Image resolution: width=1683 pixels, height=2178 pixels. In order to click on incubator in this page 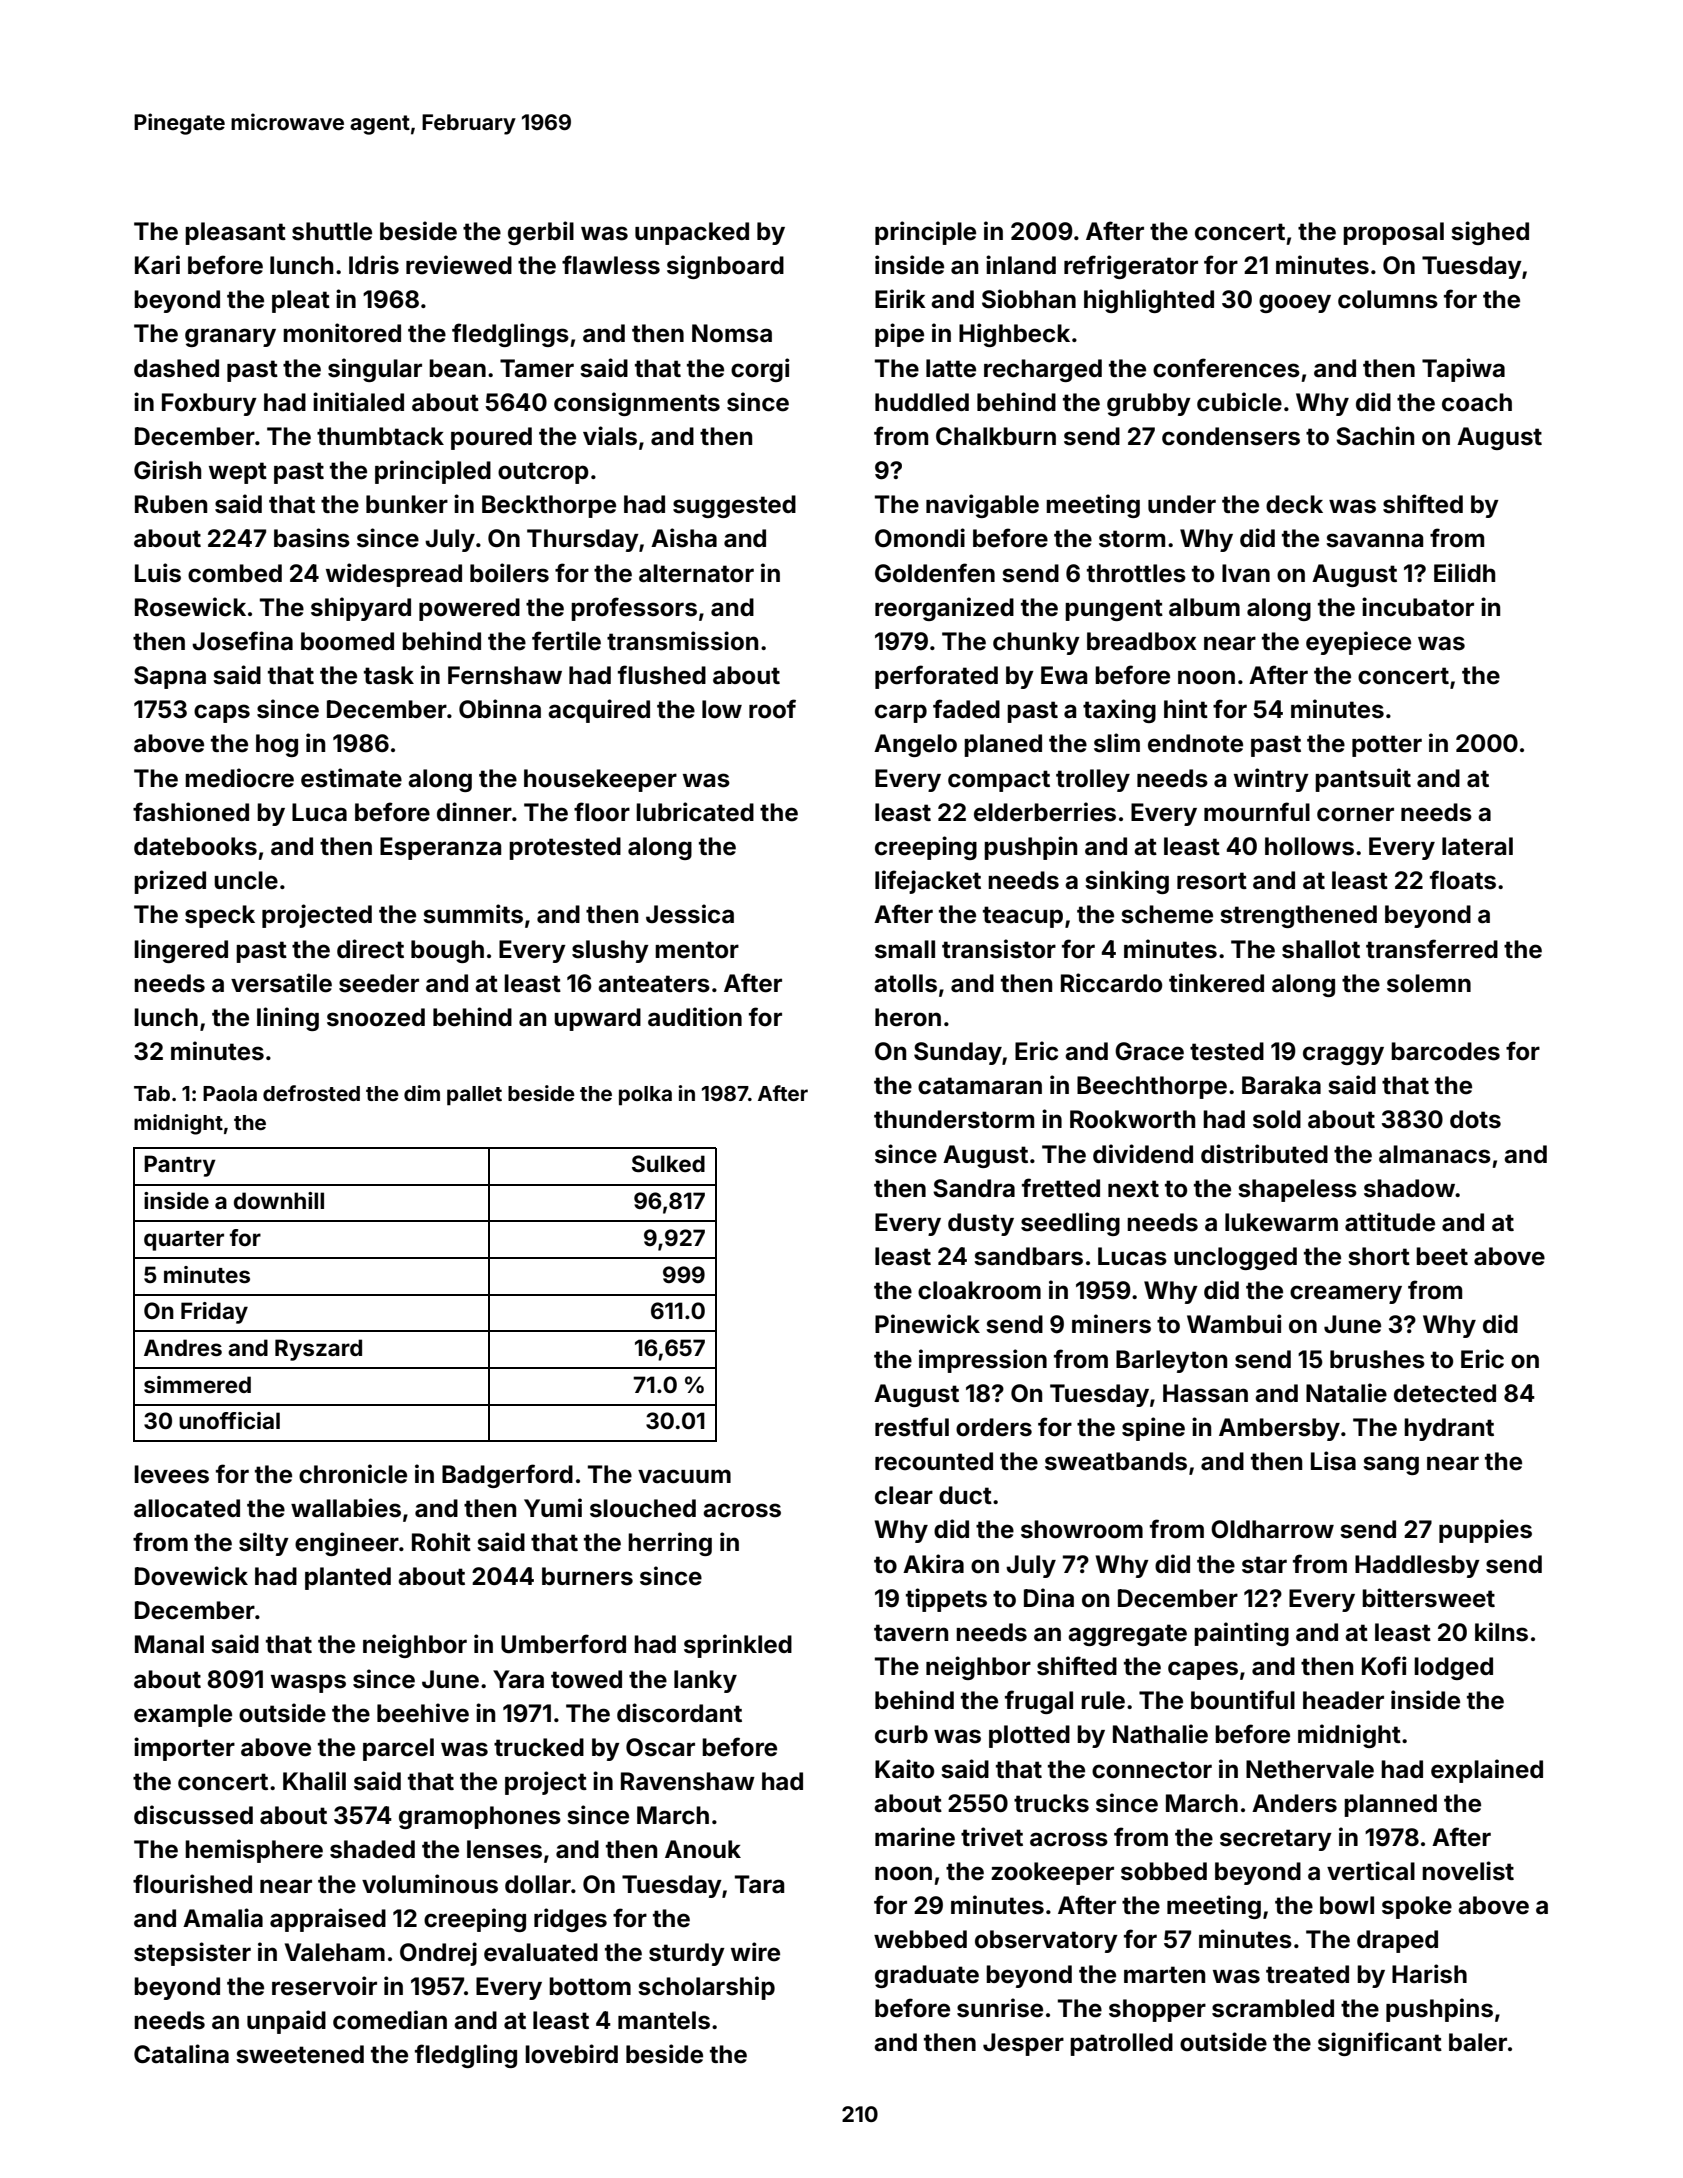, I will do `click(1418, 607)`.
